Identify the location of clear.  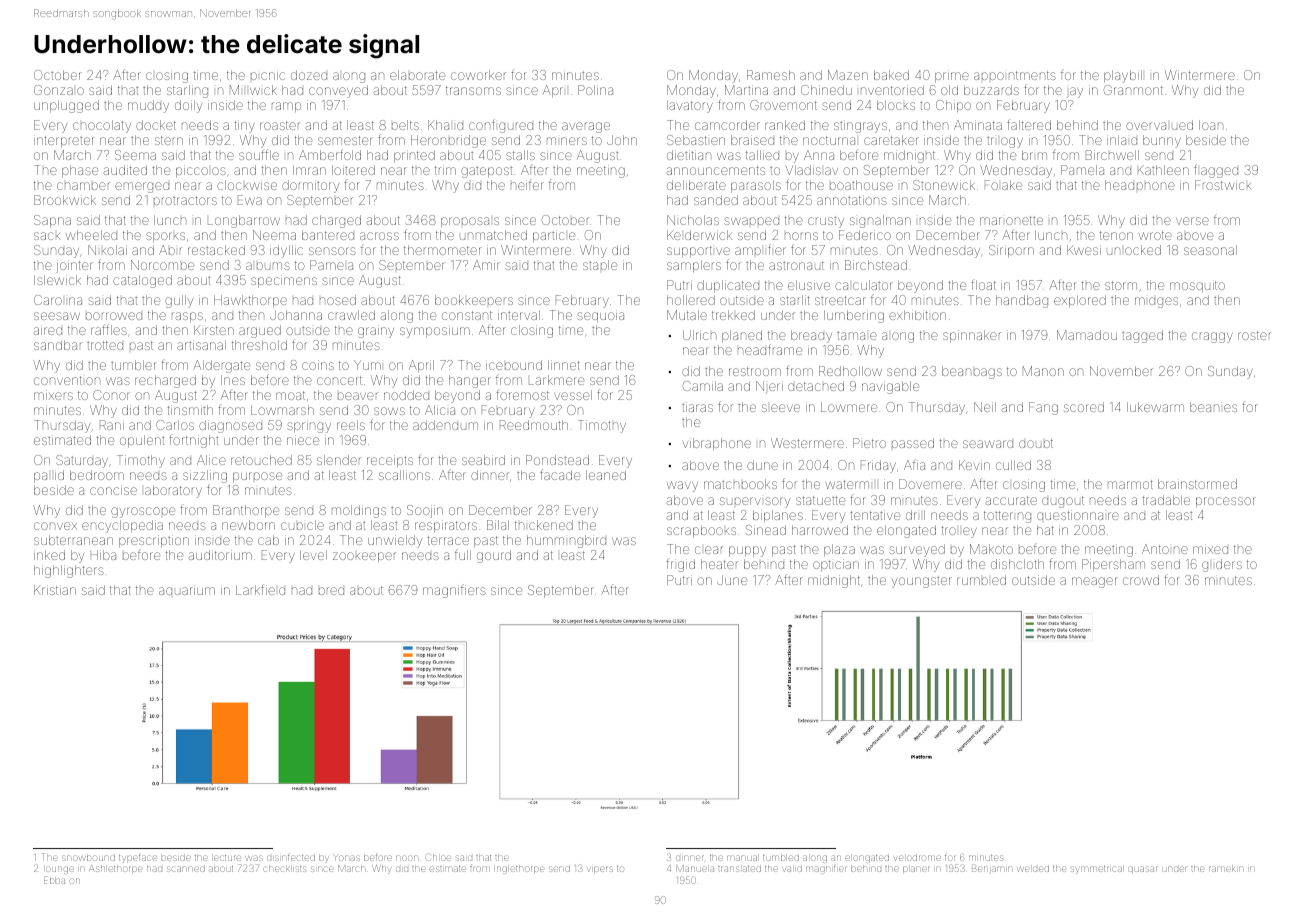
(709, 550).
